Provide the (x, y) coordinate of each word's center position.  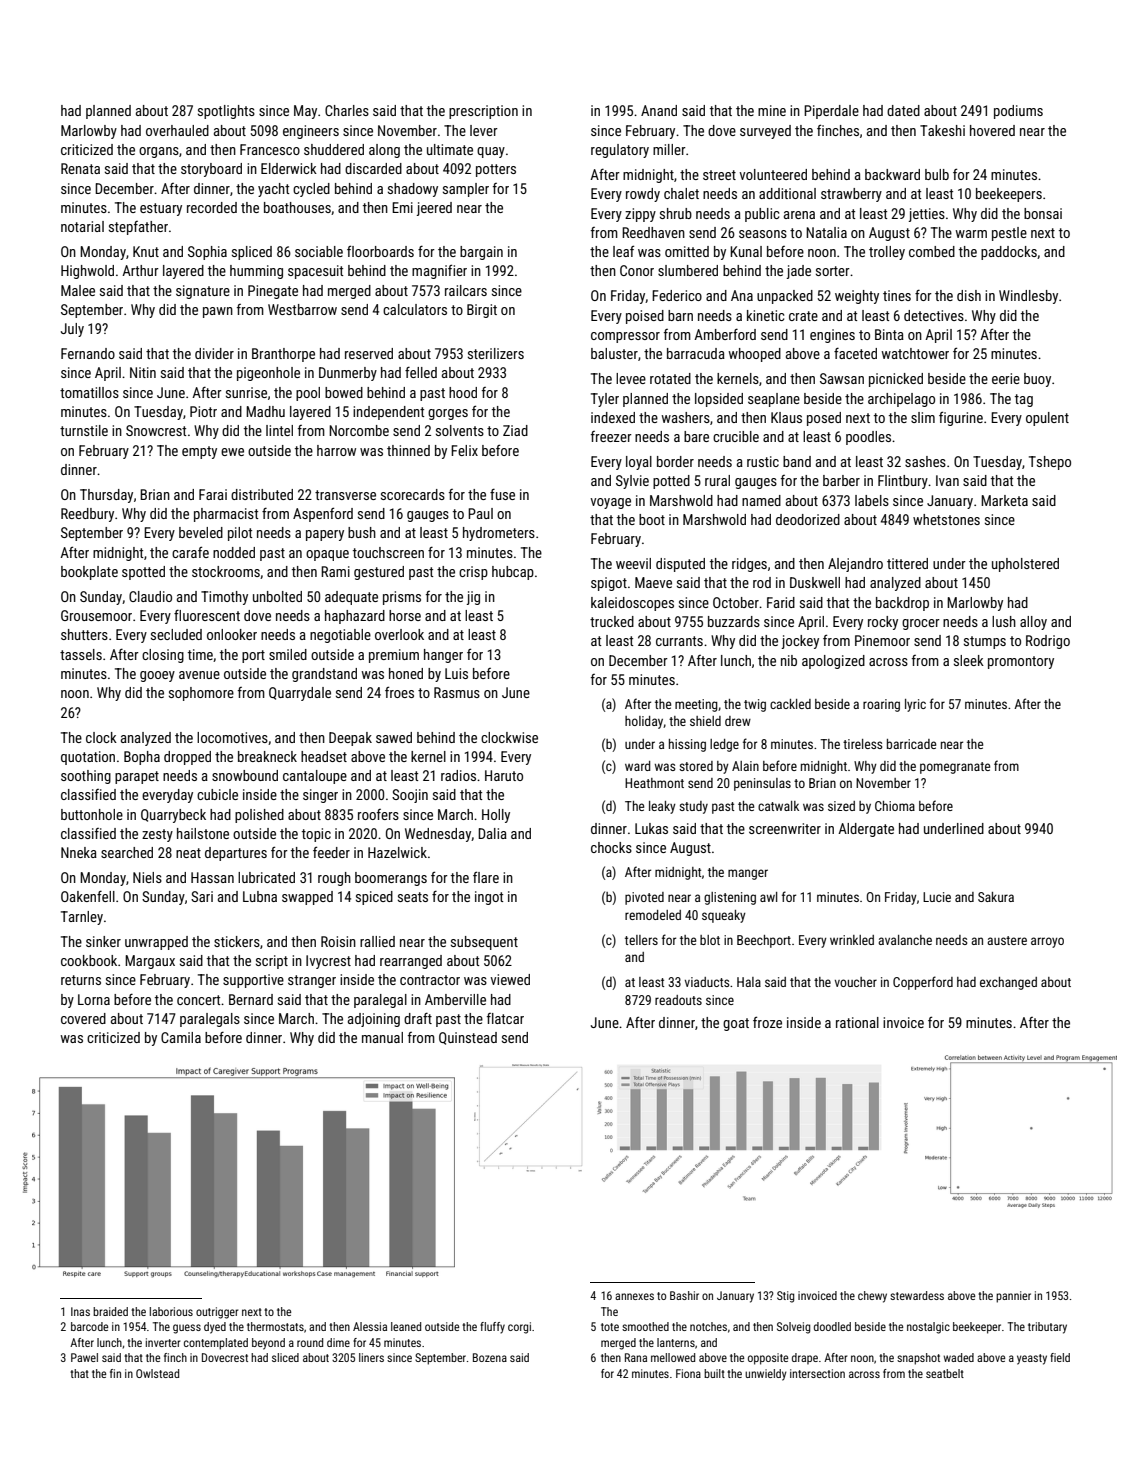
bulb (937, 174)
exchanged (1008, 983)
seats (413, 897)
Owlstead (157, 1373)
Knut (146, 251)
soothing (86, 777)
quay (491, 152)
